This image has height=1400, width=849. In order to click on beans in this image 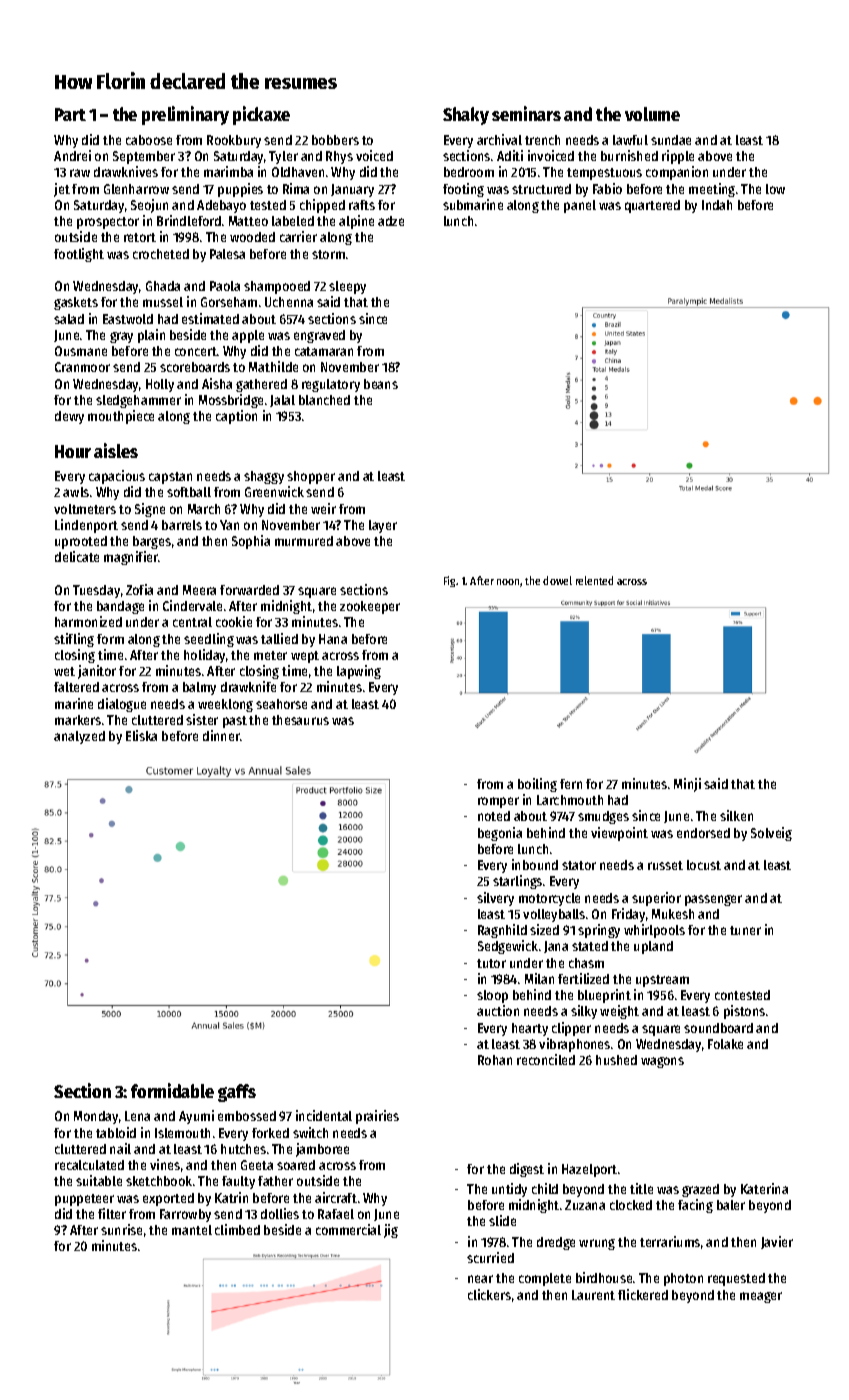, I will do `click(381, 384)`.
